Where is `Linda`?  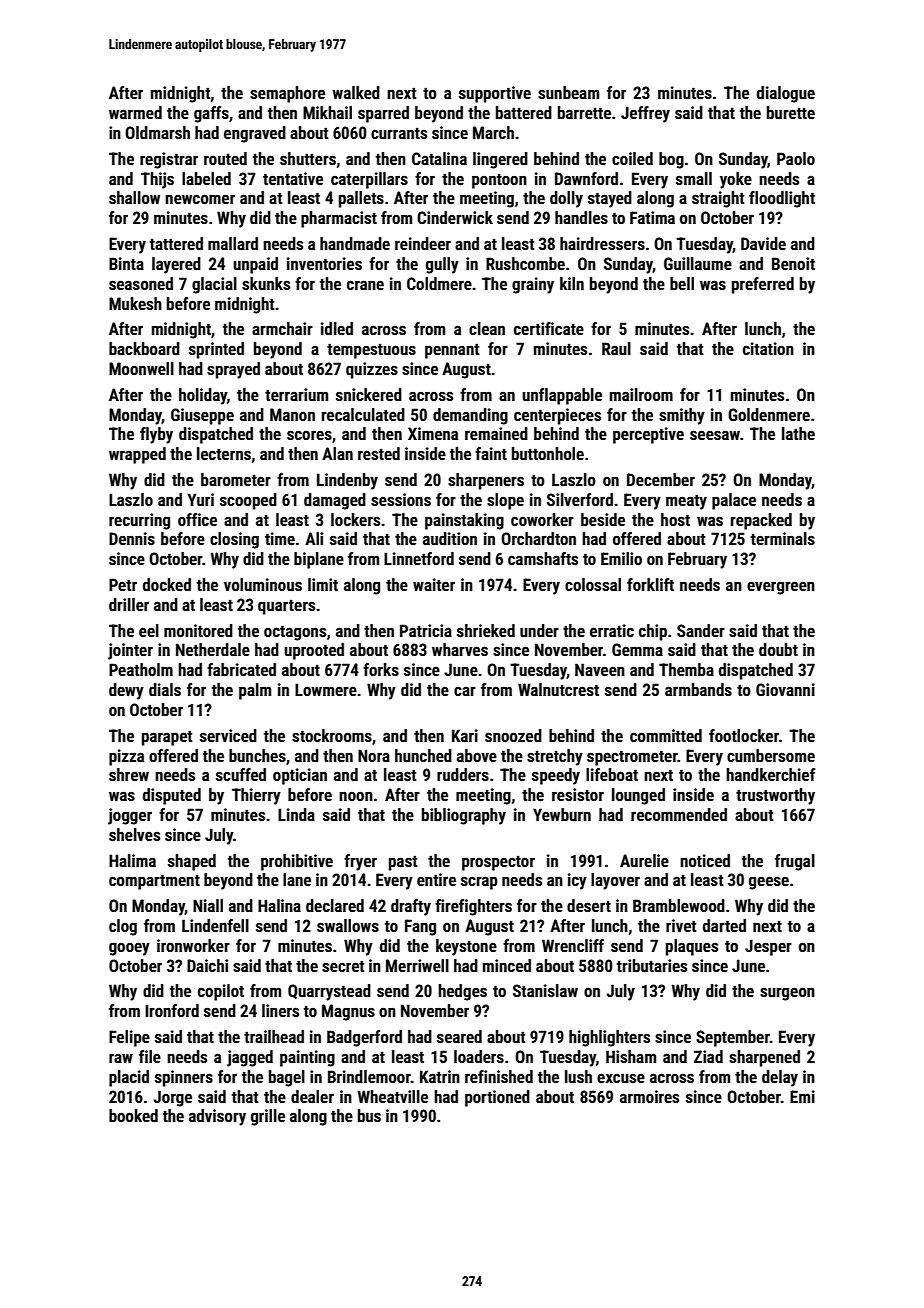 Linda is located at coordinates (296, 814).
